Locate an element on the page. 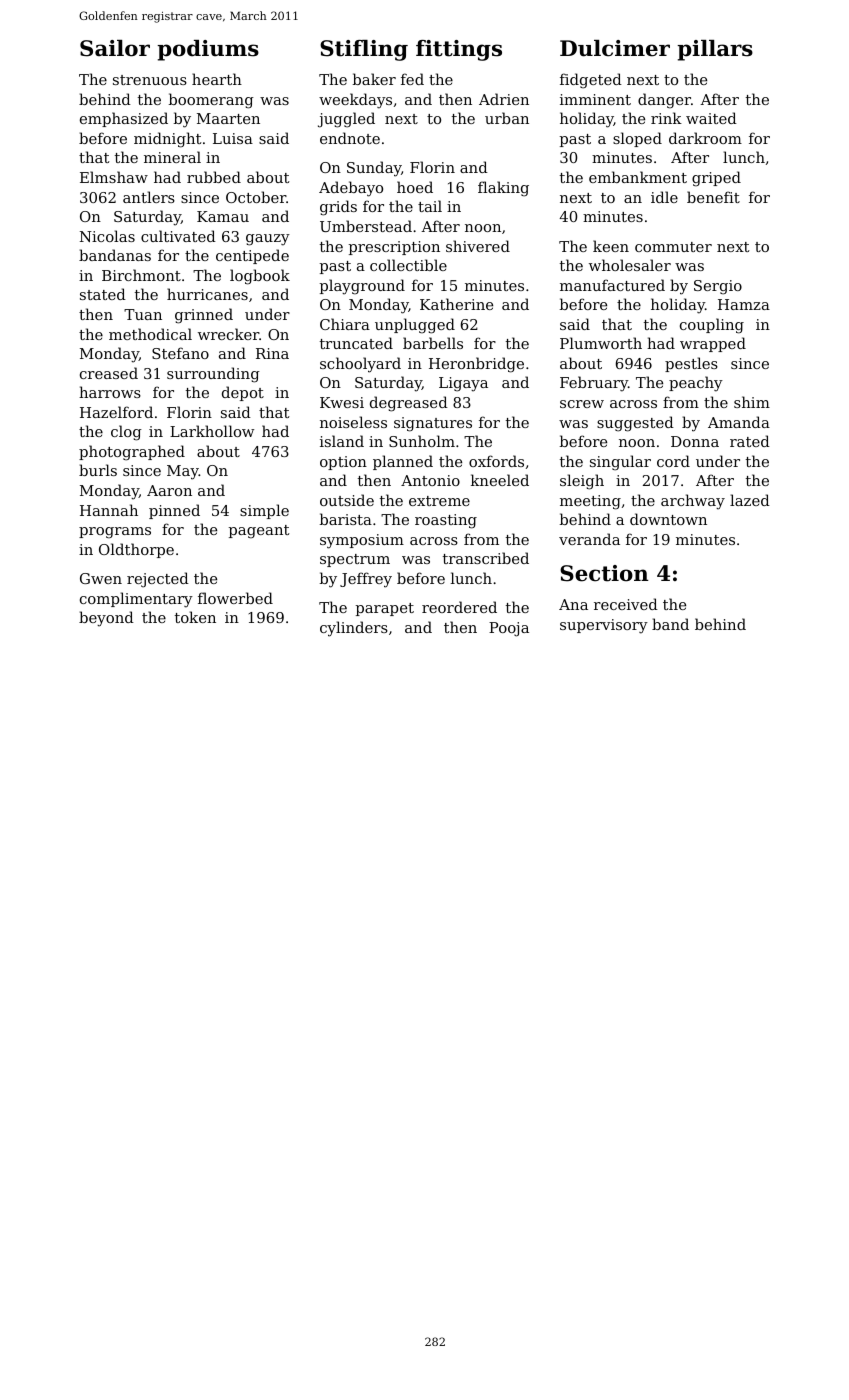 The image size is (849, 1400). podiums is located at coordinates (208, 50).
